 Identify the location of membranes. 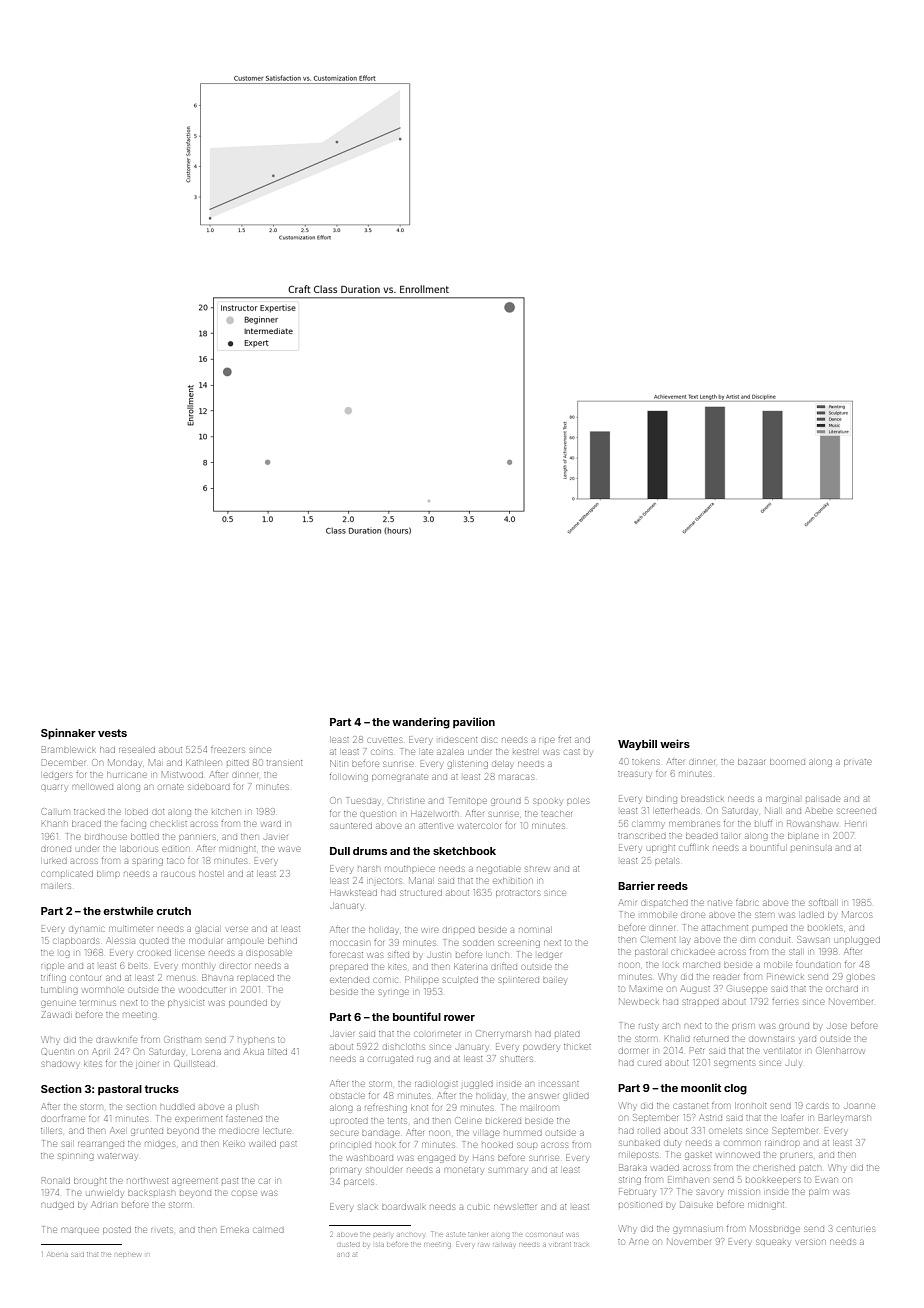
(694, 824).
